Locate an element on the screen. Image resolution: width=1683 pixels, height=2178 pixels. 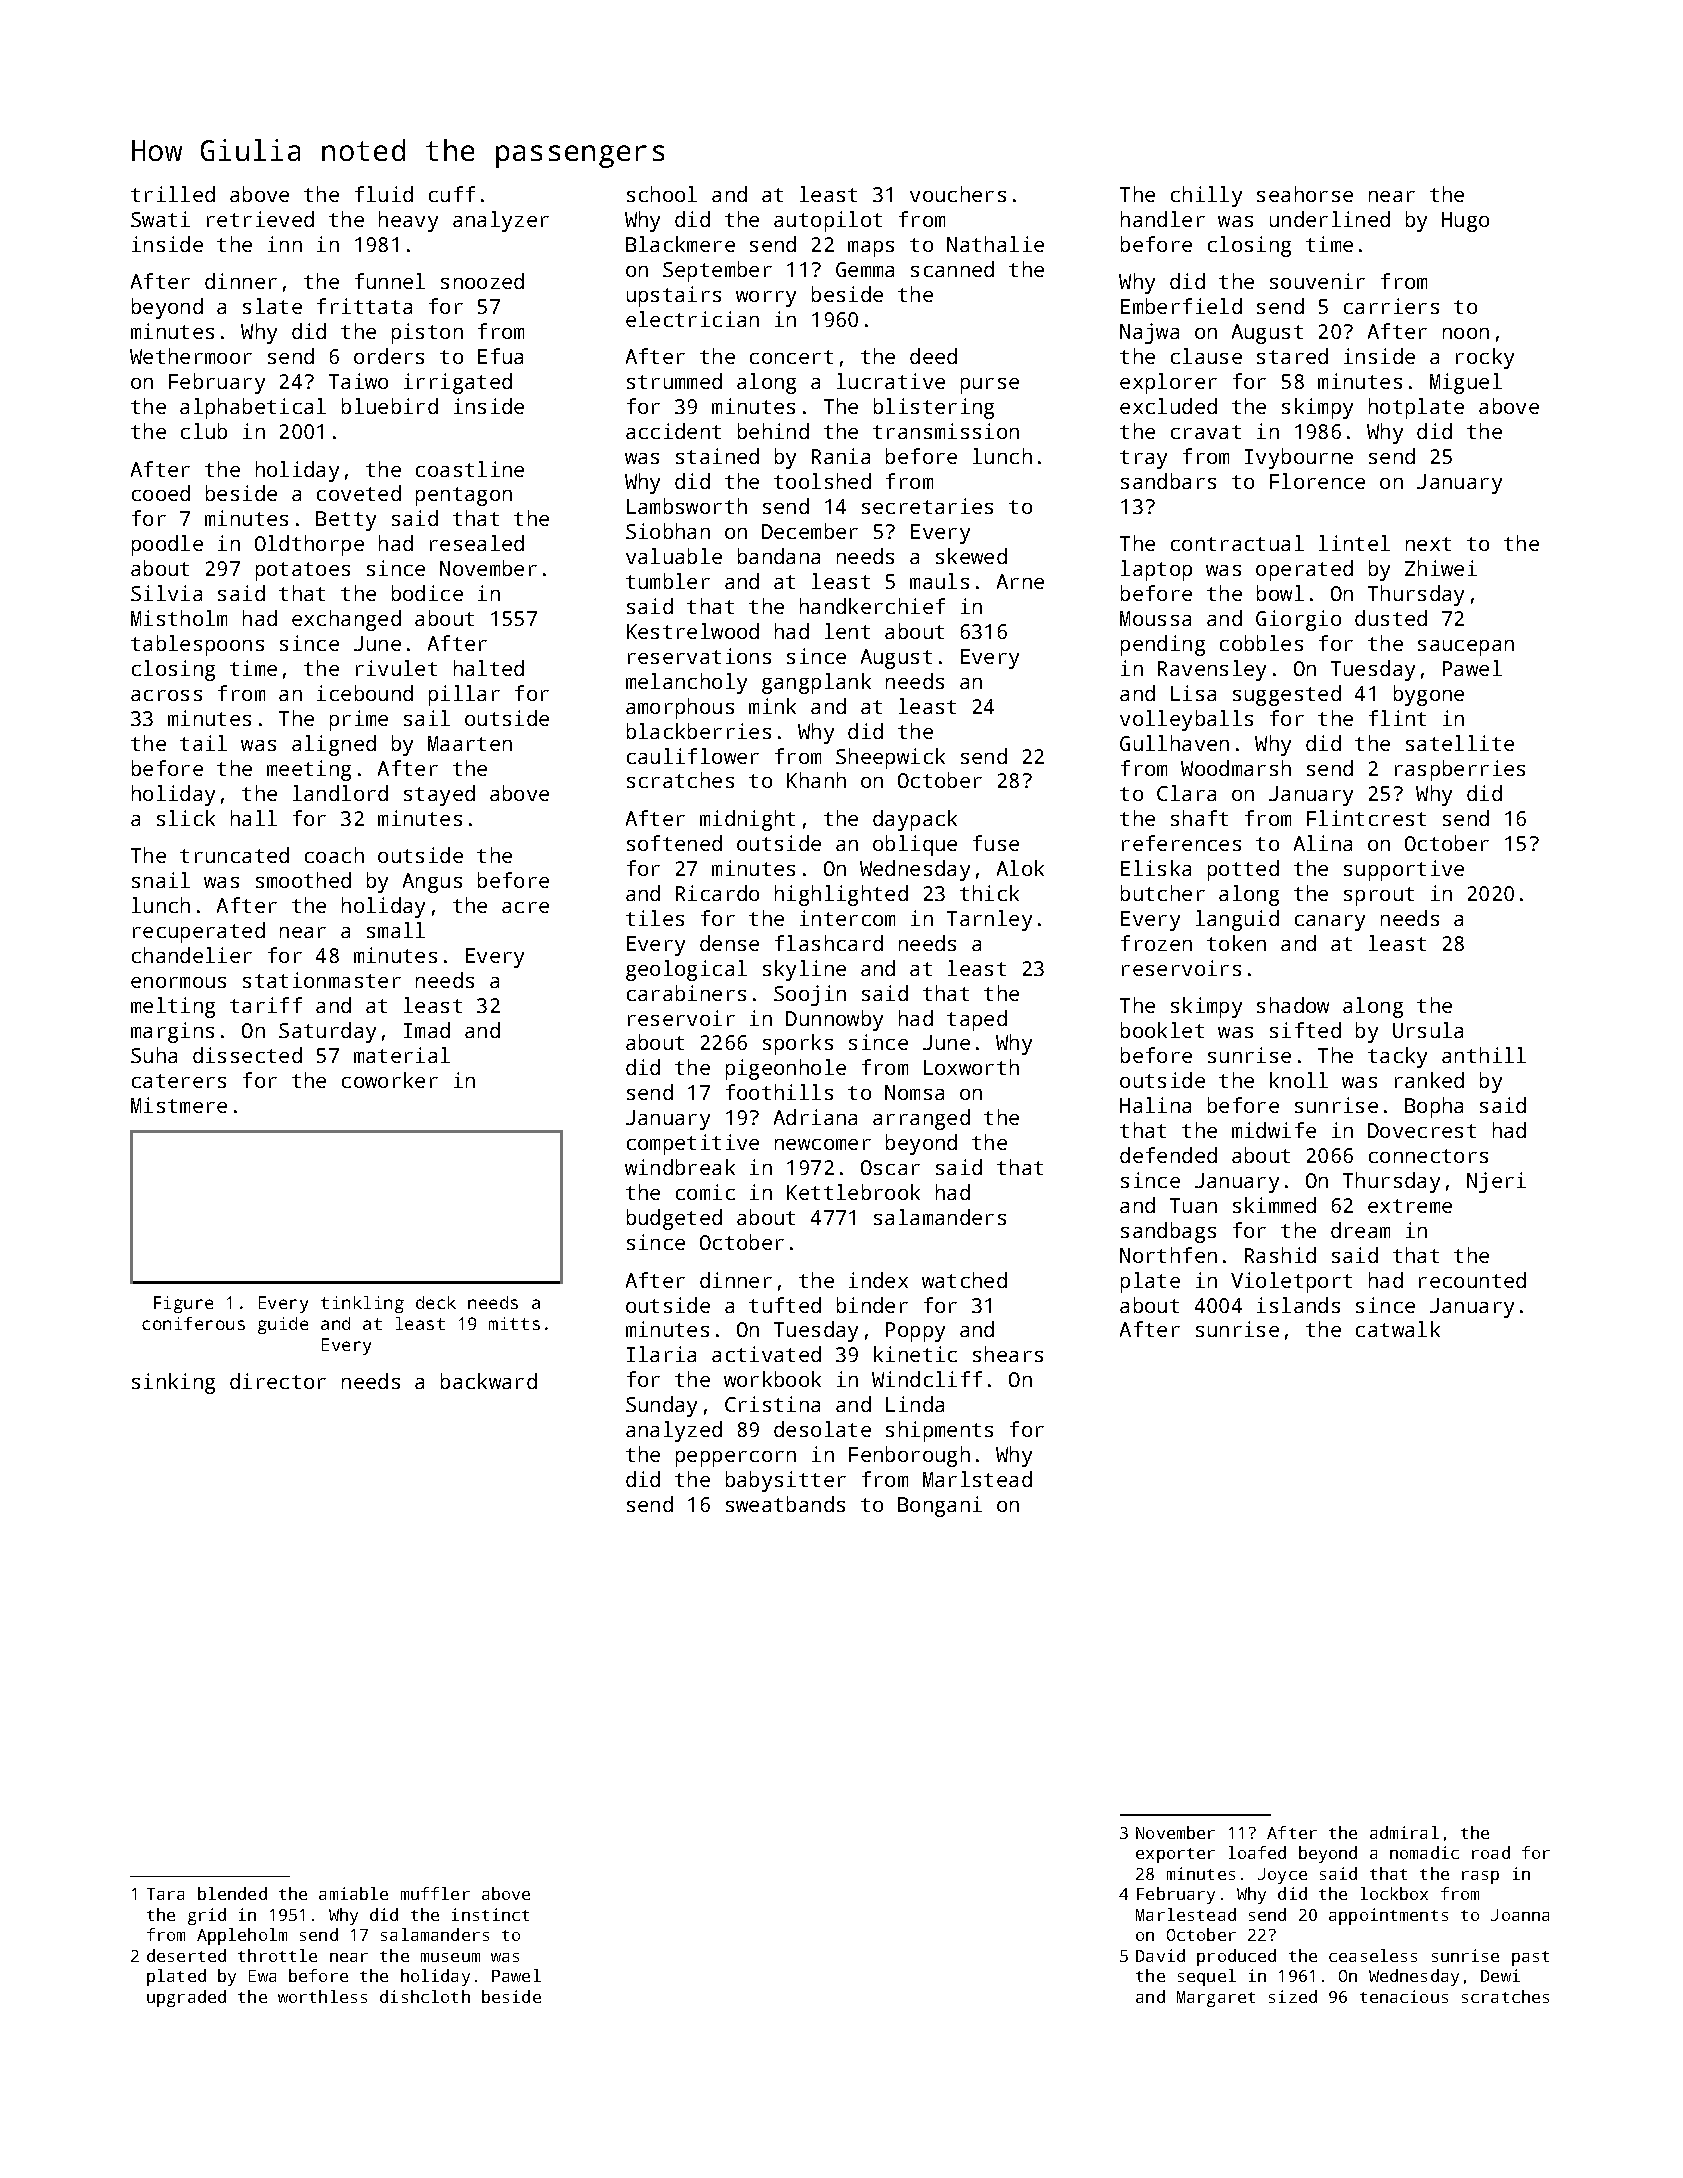
admiral is located at coordinates (1404, 1832).
